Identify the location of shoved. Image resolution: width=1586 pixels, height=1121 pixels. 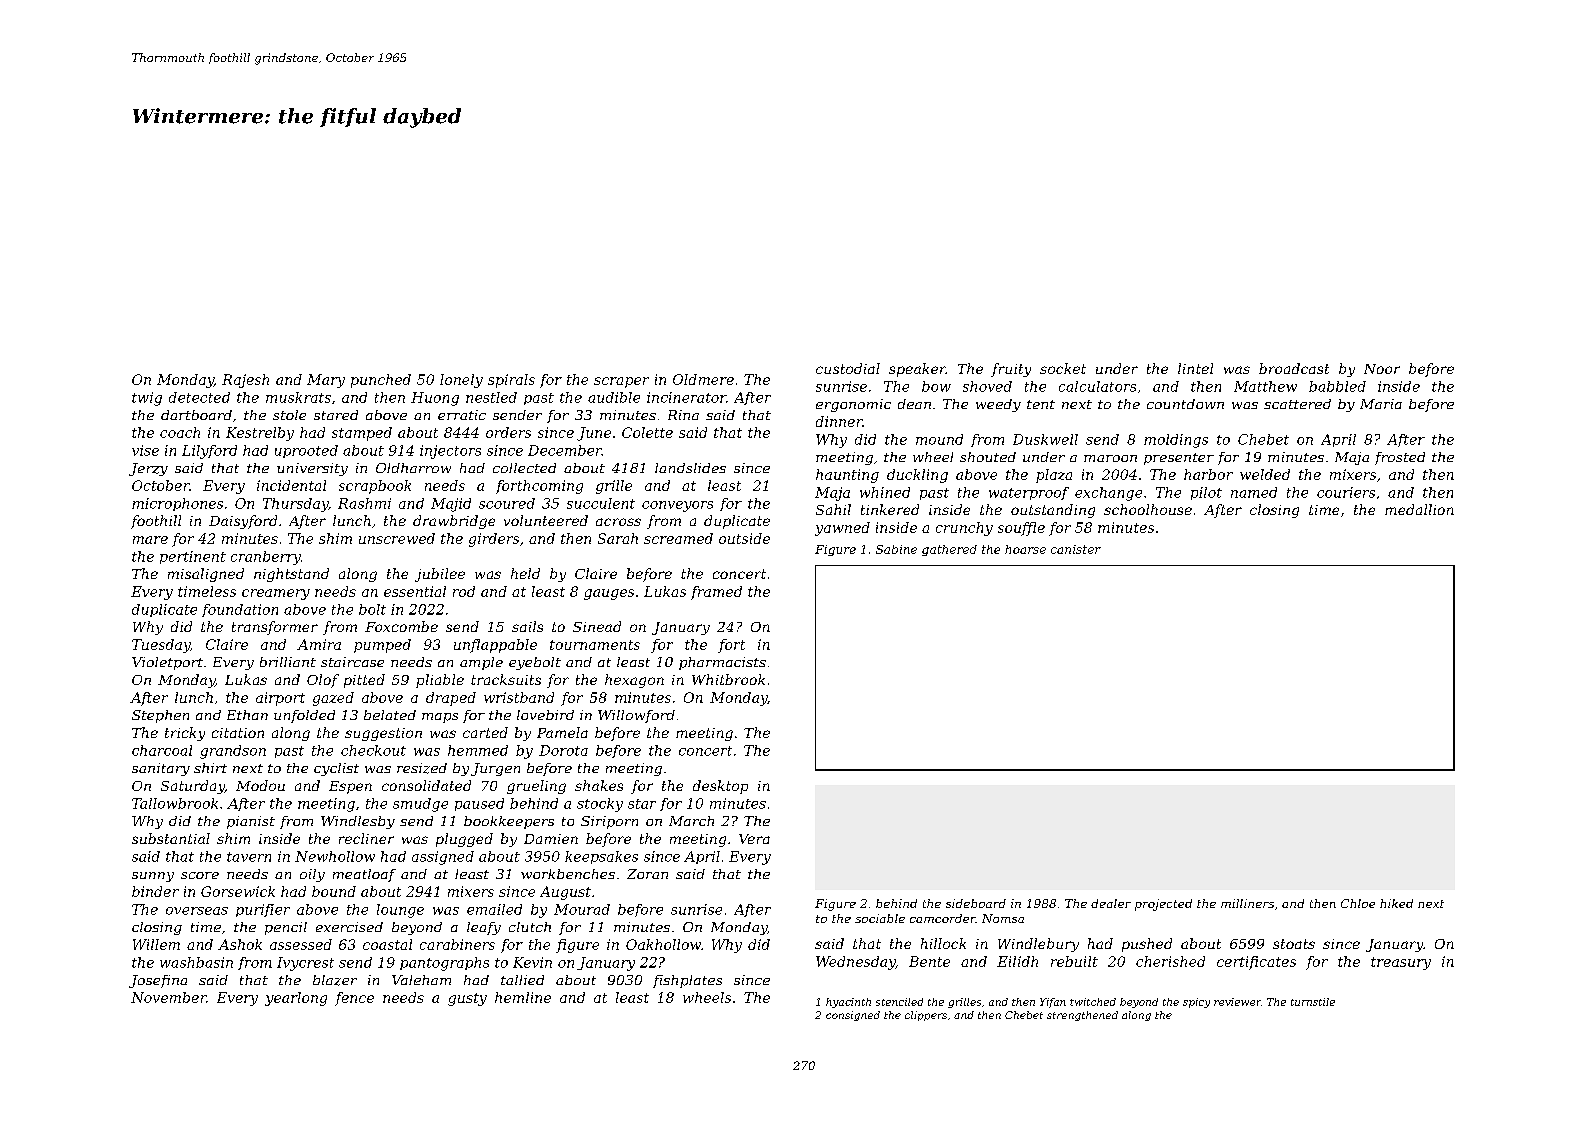
(987, 386).
